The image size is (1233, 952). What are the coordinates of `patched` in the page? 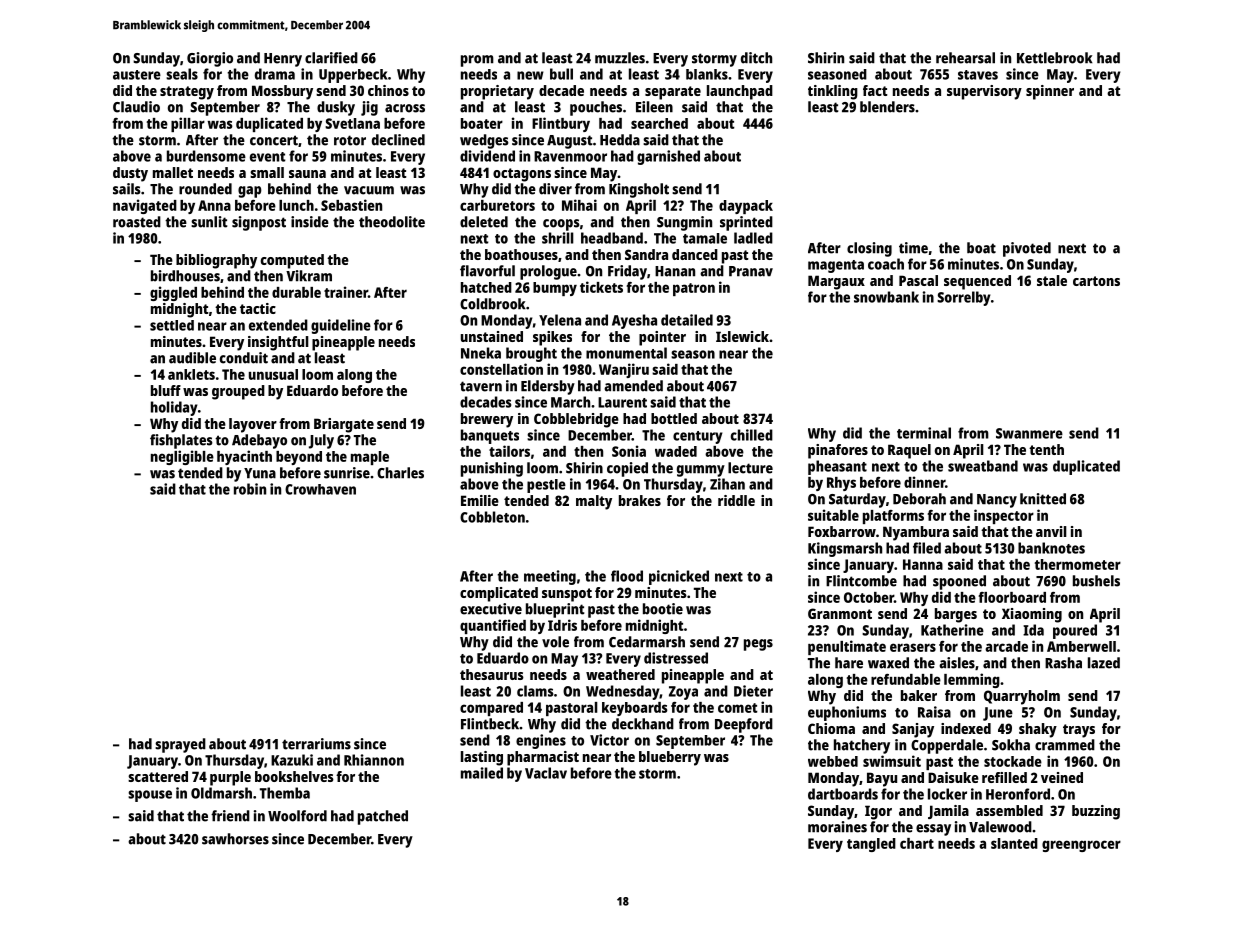 It's located at (383, 817).
